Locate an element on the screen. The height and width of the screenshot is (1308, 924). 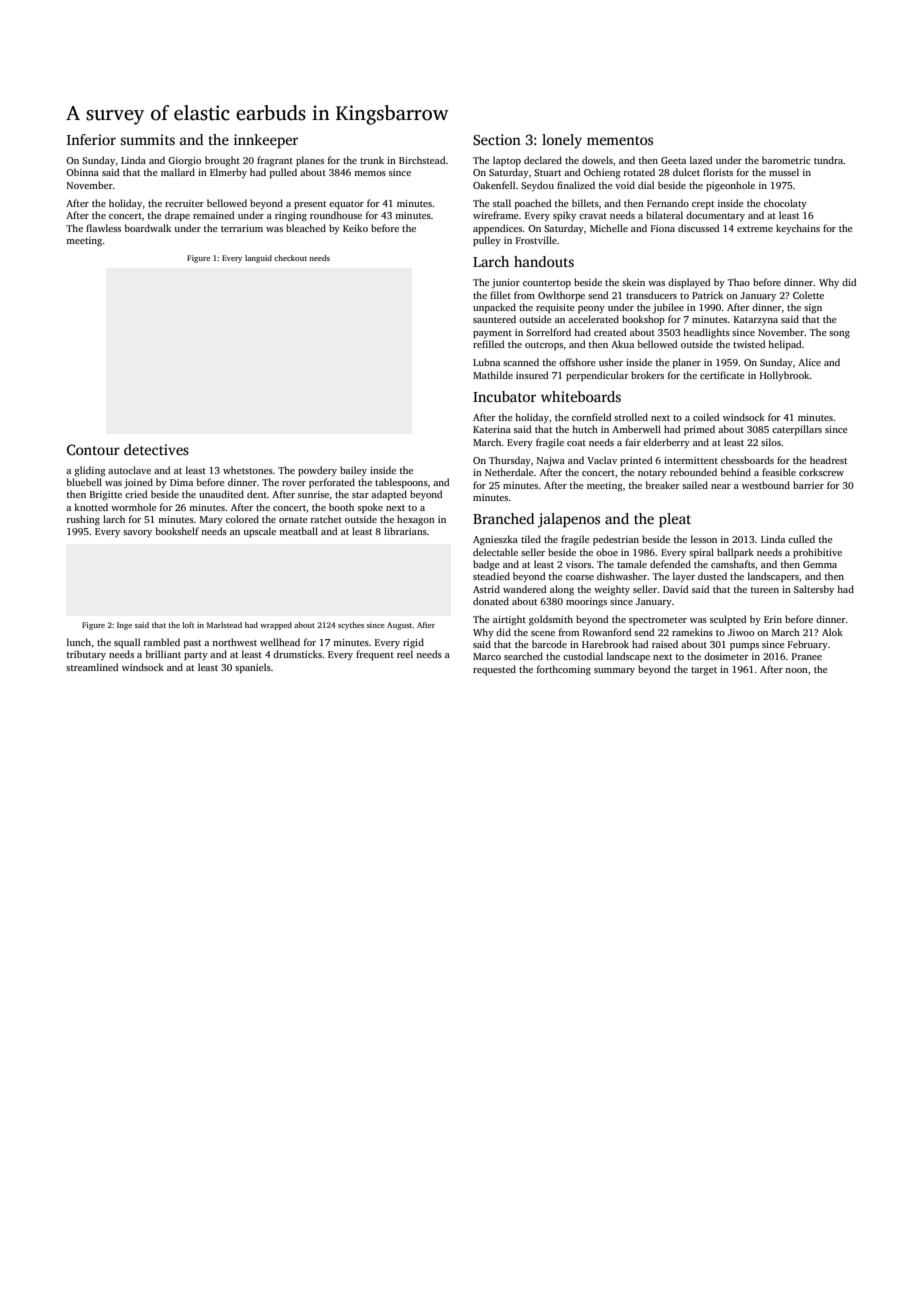
summits is located at coordinates (147, 139).
